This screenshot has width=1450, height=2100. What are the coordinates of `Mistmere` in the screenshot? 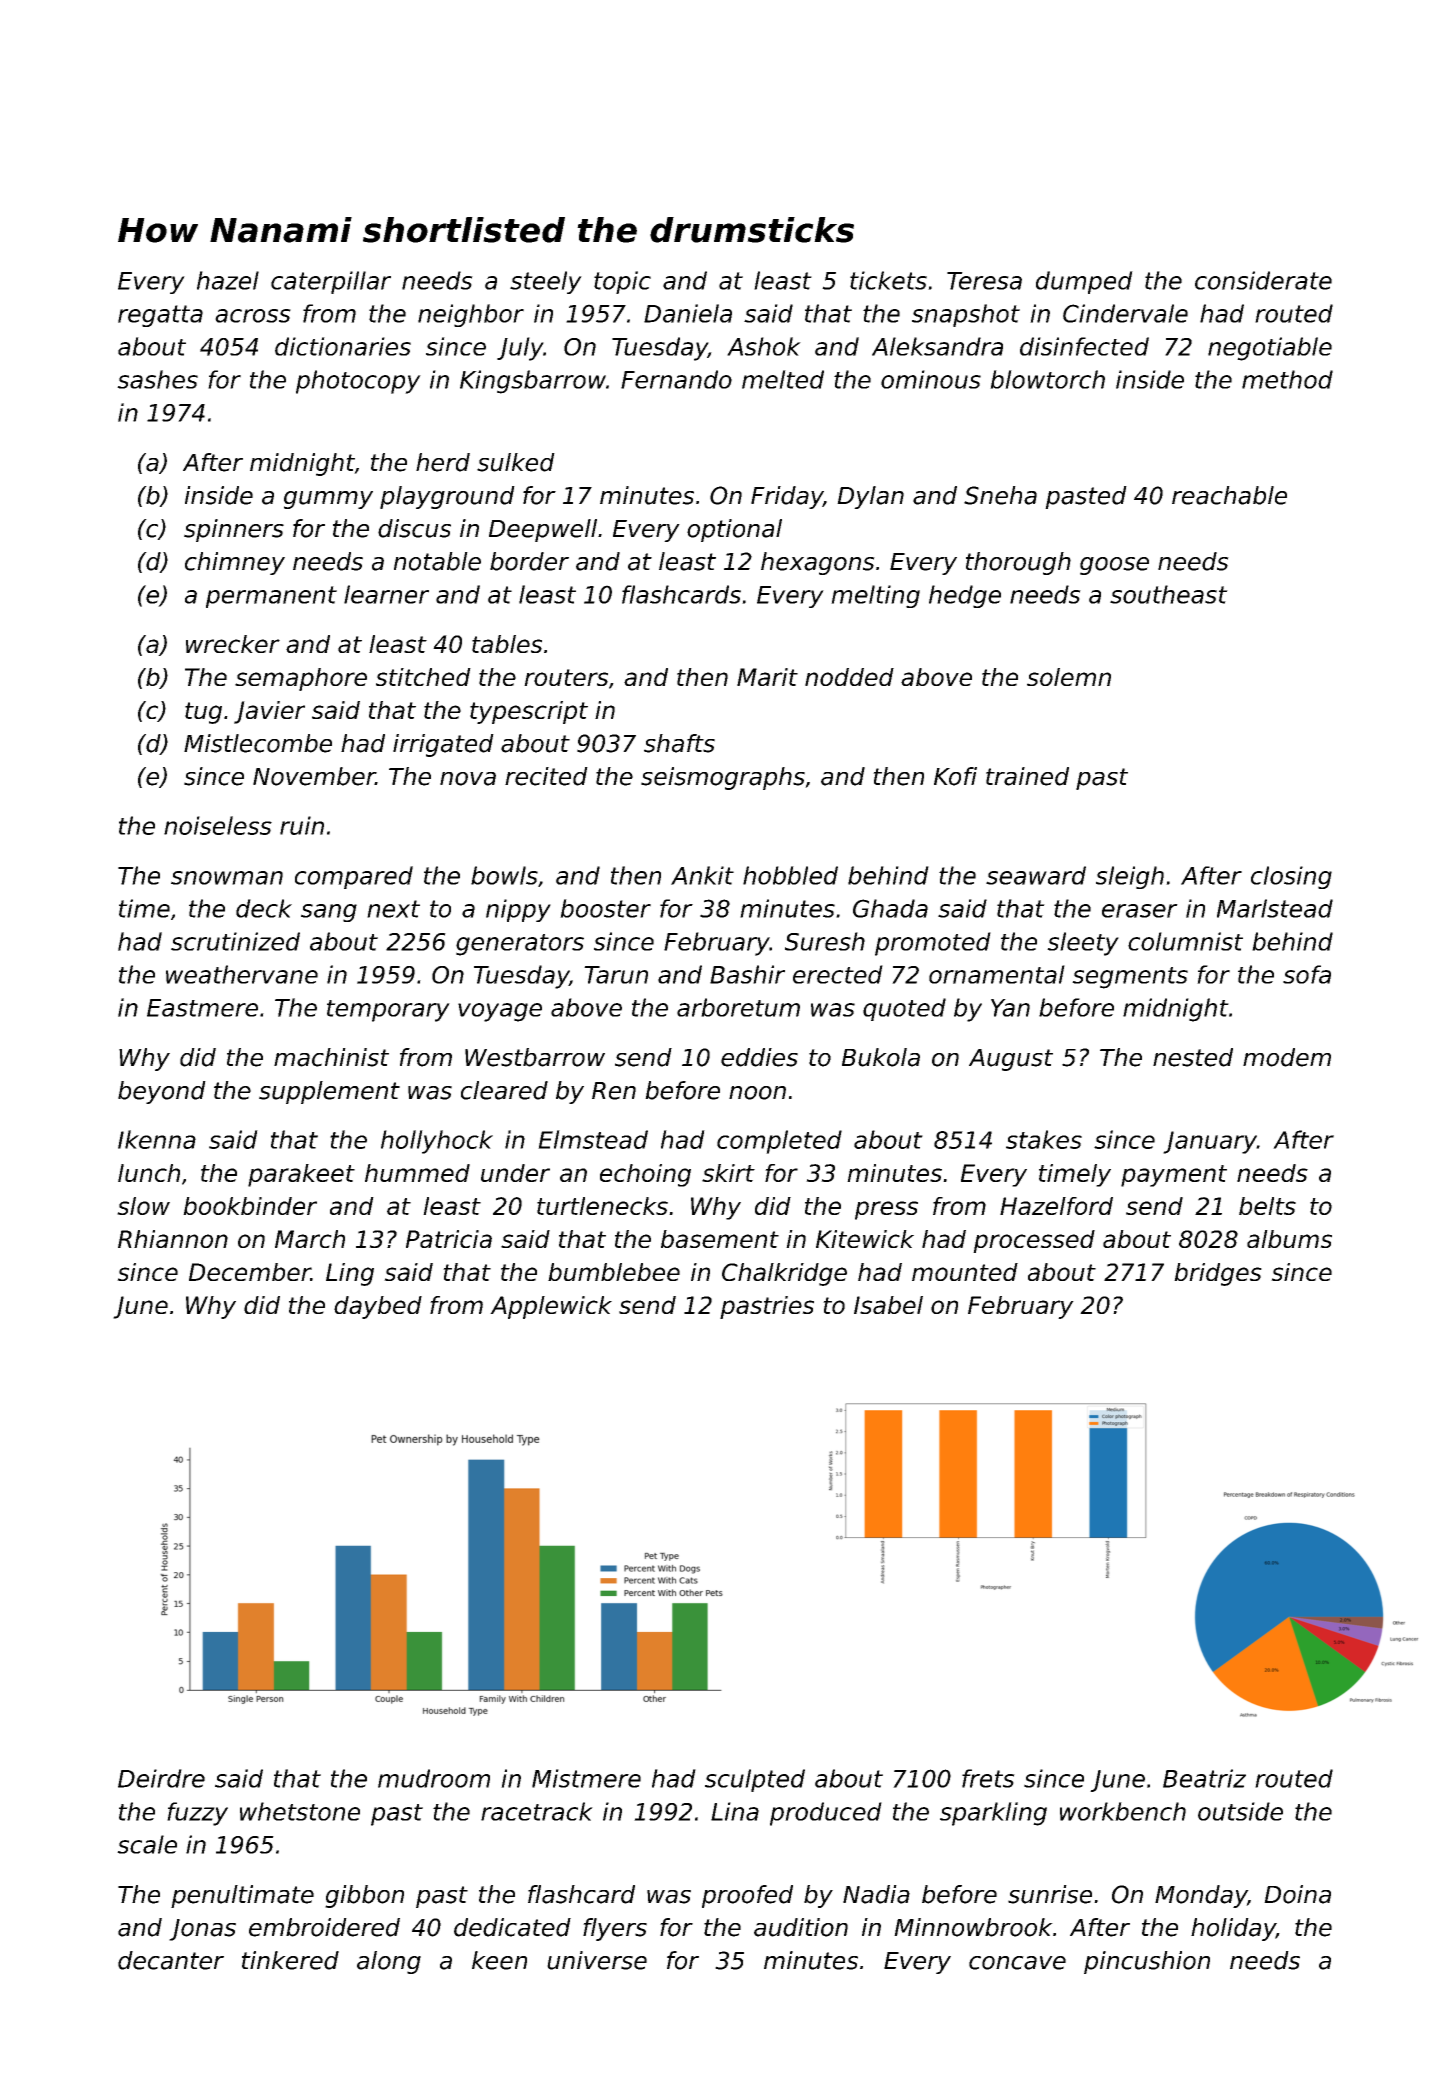 It's located at (586, 1778).
